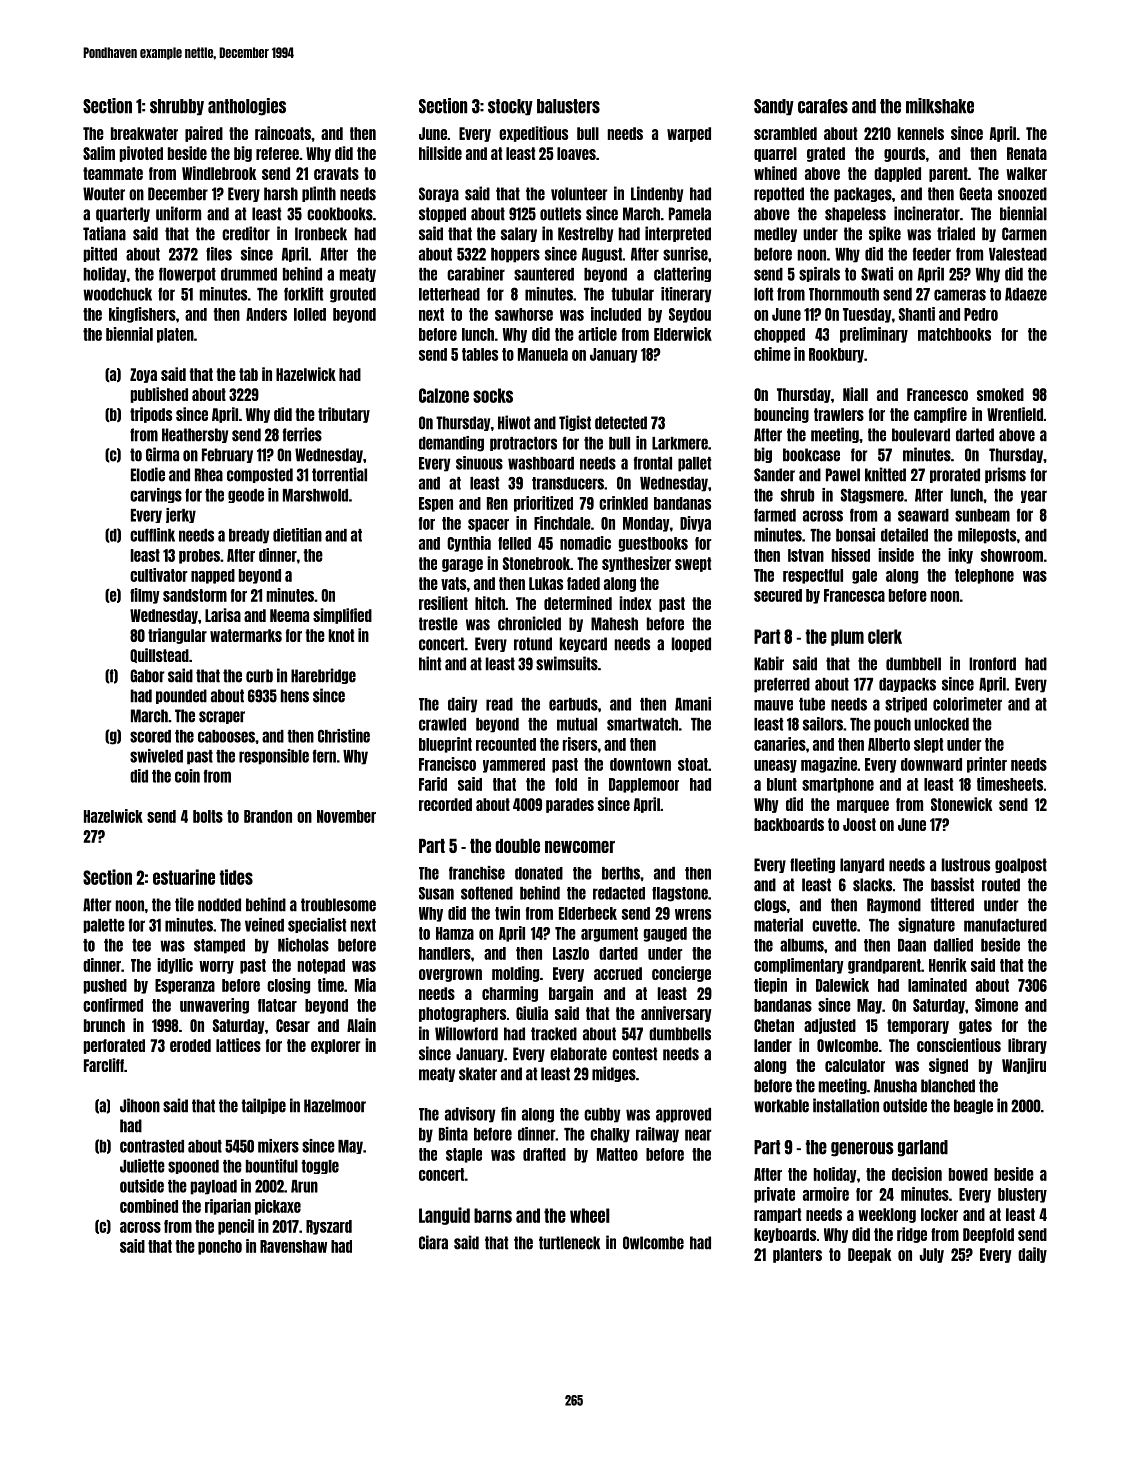 This image has width=1130, height=1462. I want to click on daily, so click(1032, 1255).
